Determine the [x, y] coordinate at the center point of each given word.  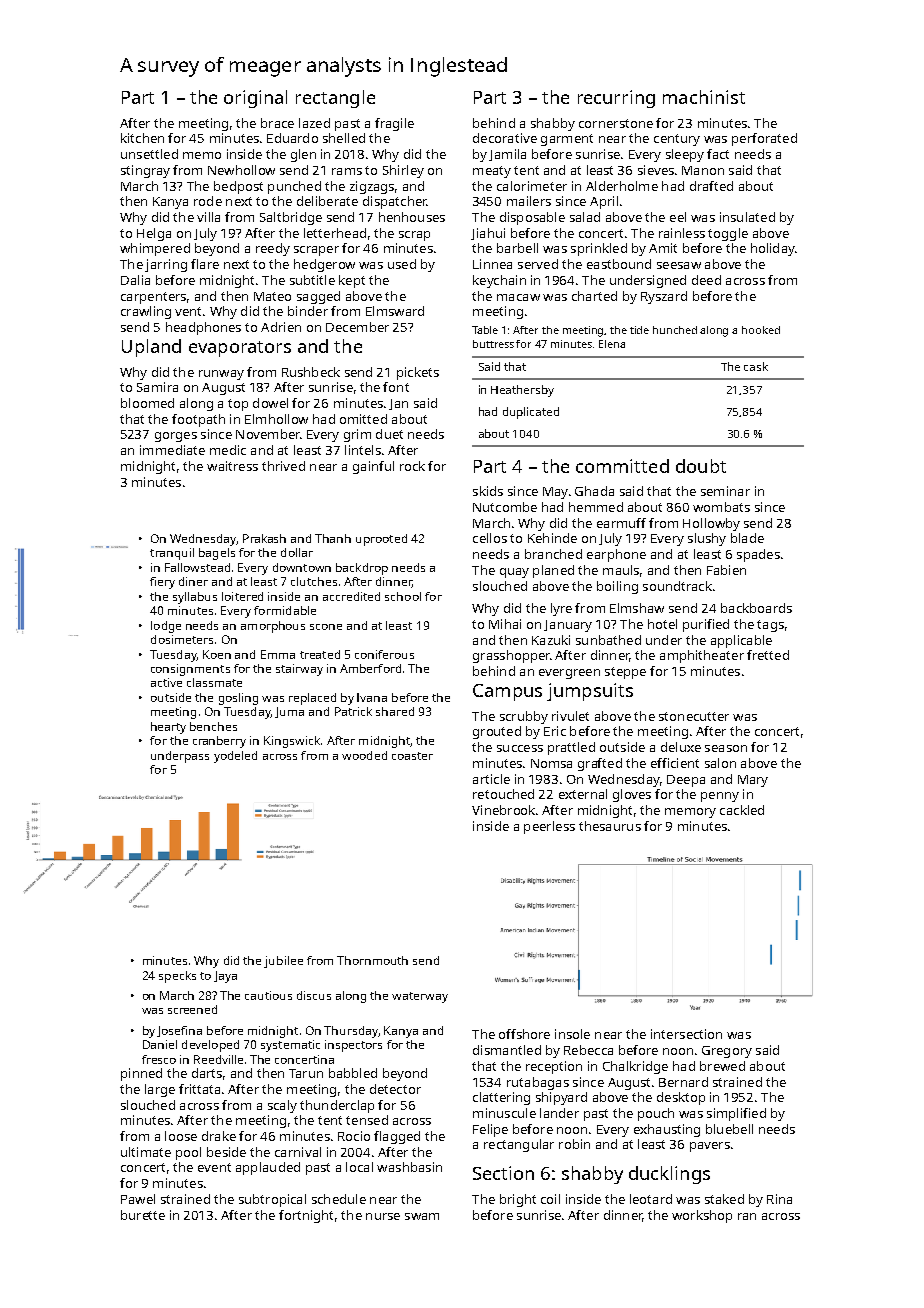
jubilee [283, 962]
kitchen [142, 138]
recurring [616, 99]
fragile [394, 124]
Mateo [272, 296]
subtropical [272, 1200]
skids [488, 491]
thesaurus [610, 826]
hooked [761, 330]
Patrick [353, 711]
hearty [168, 728]
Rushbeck [311, 372]
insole [572, 1034]
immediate [172, 450]
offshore [524, 1034]
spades [758, 555]
